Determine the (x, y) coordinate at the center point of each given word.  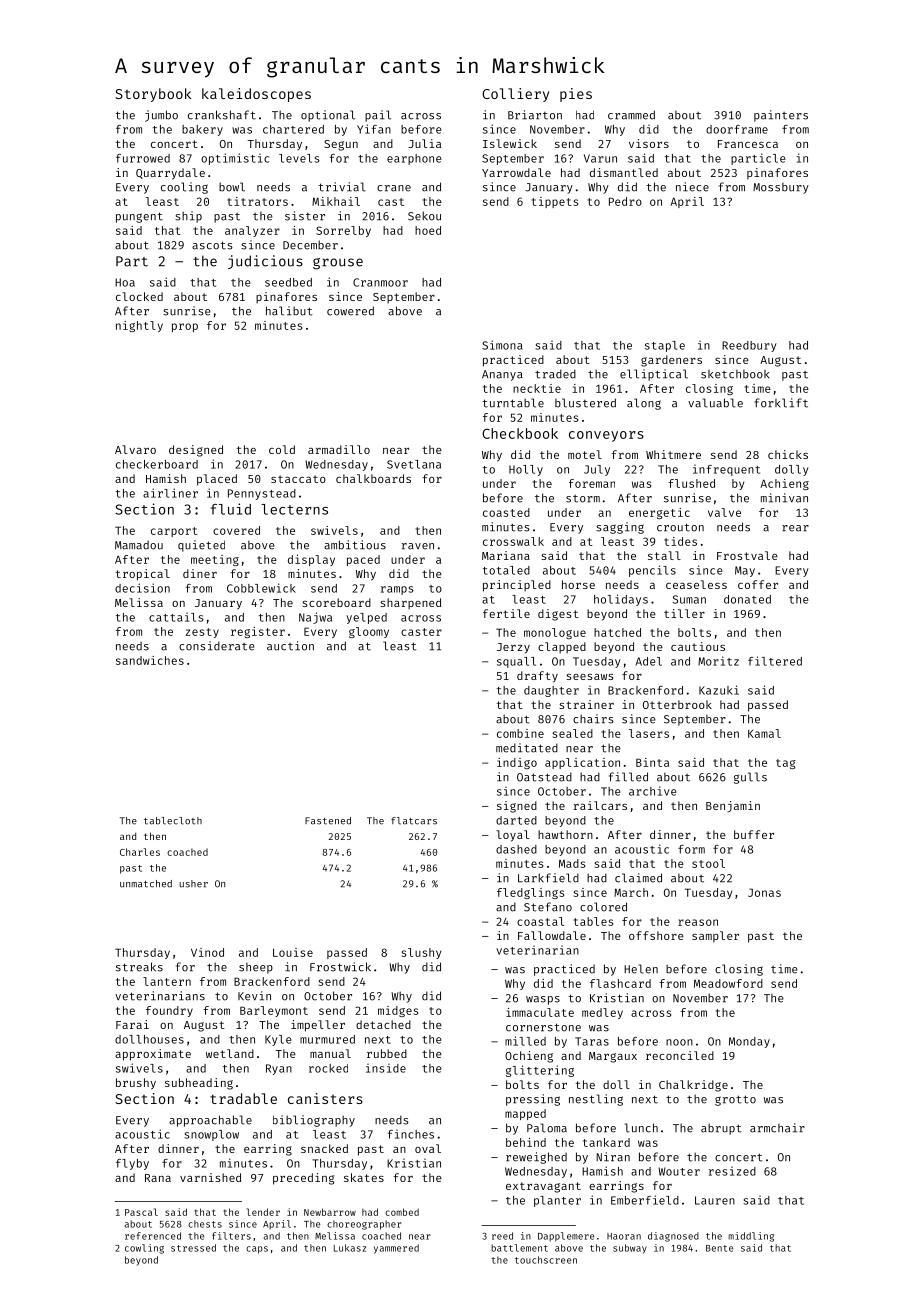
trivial (342, 187)
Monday (749, 1042)
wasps (543, 1000)
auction (290, 646)
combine (520, 733)
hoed (428, 230)
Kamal (764, 733)
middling (751, 1237)
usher (193, 884)
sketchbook (735, 374)
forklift (781, 403)
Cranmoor (380, 282)
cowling (144, 1249)
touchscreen (546, 1260)
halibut (289, 311)
